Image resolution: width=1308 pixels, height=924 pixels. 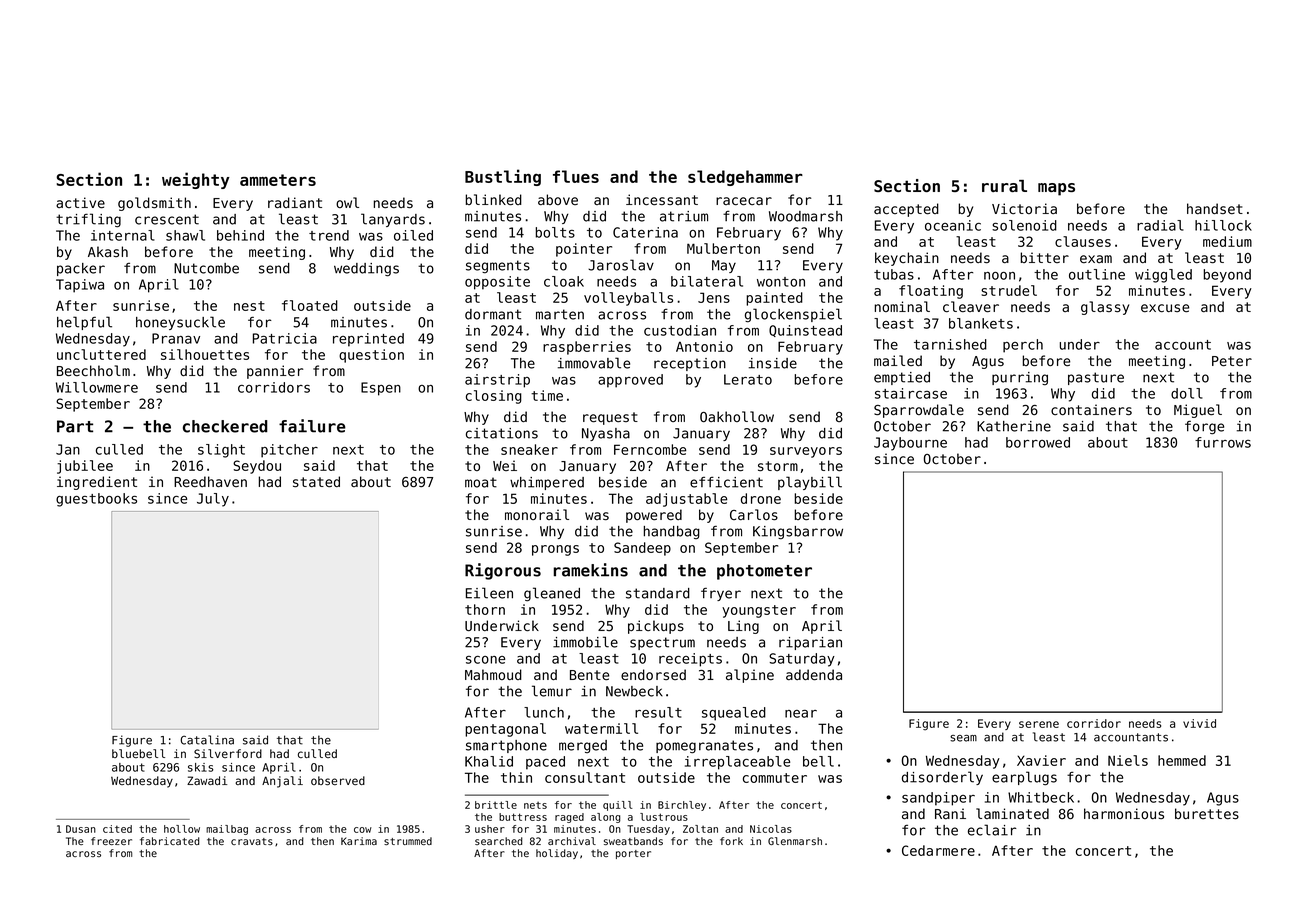 What do you see at coordinates (329, 235) in the page?
I see `trend` at bounding box center [329, 235].
